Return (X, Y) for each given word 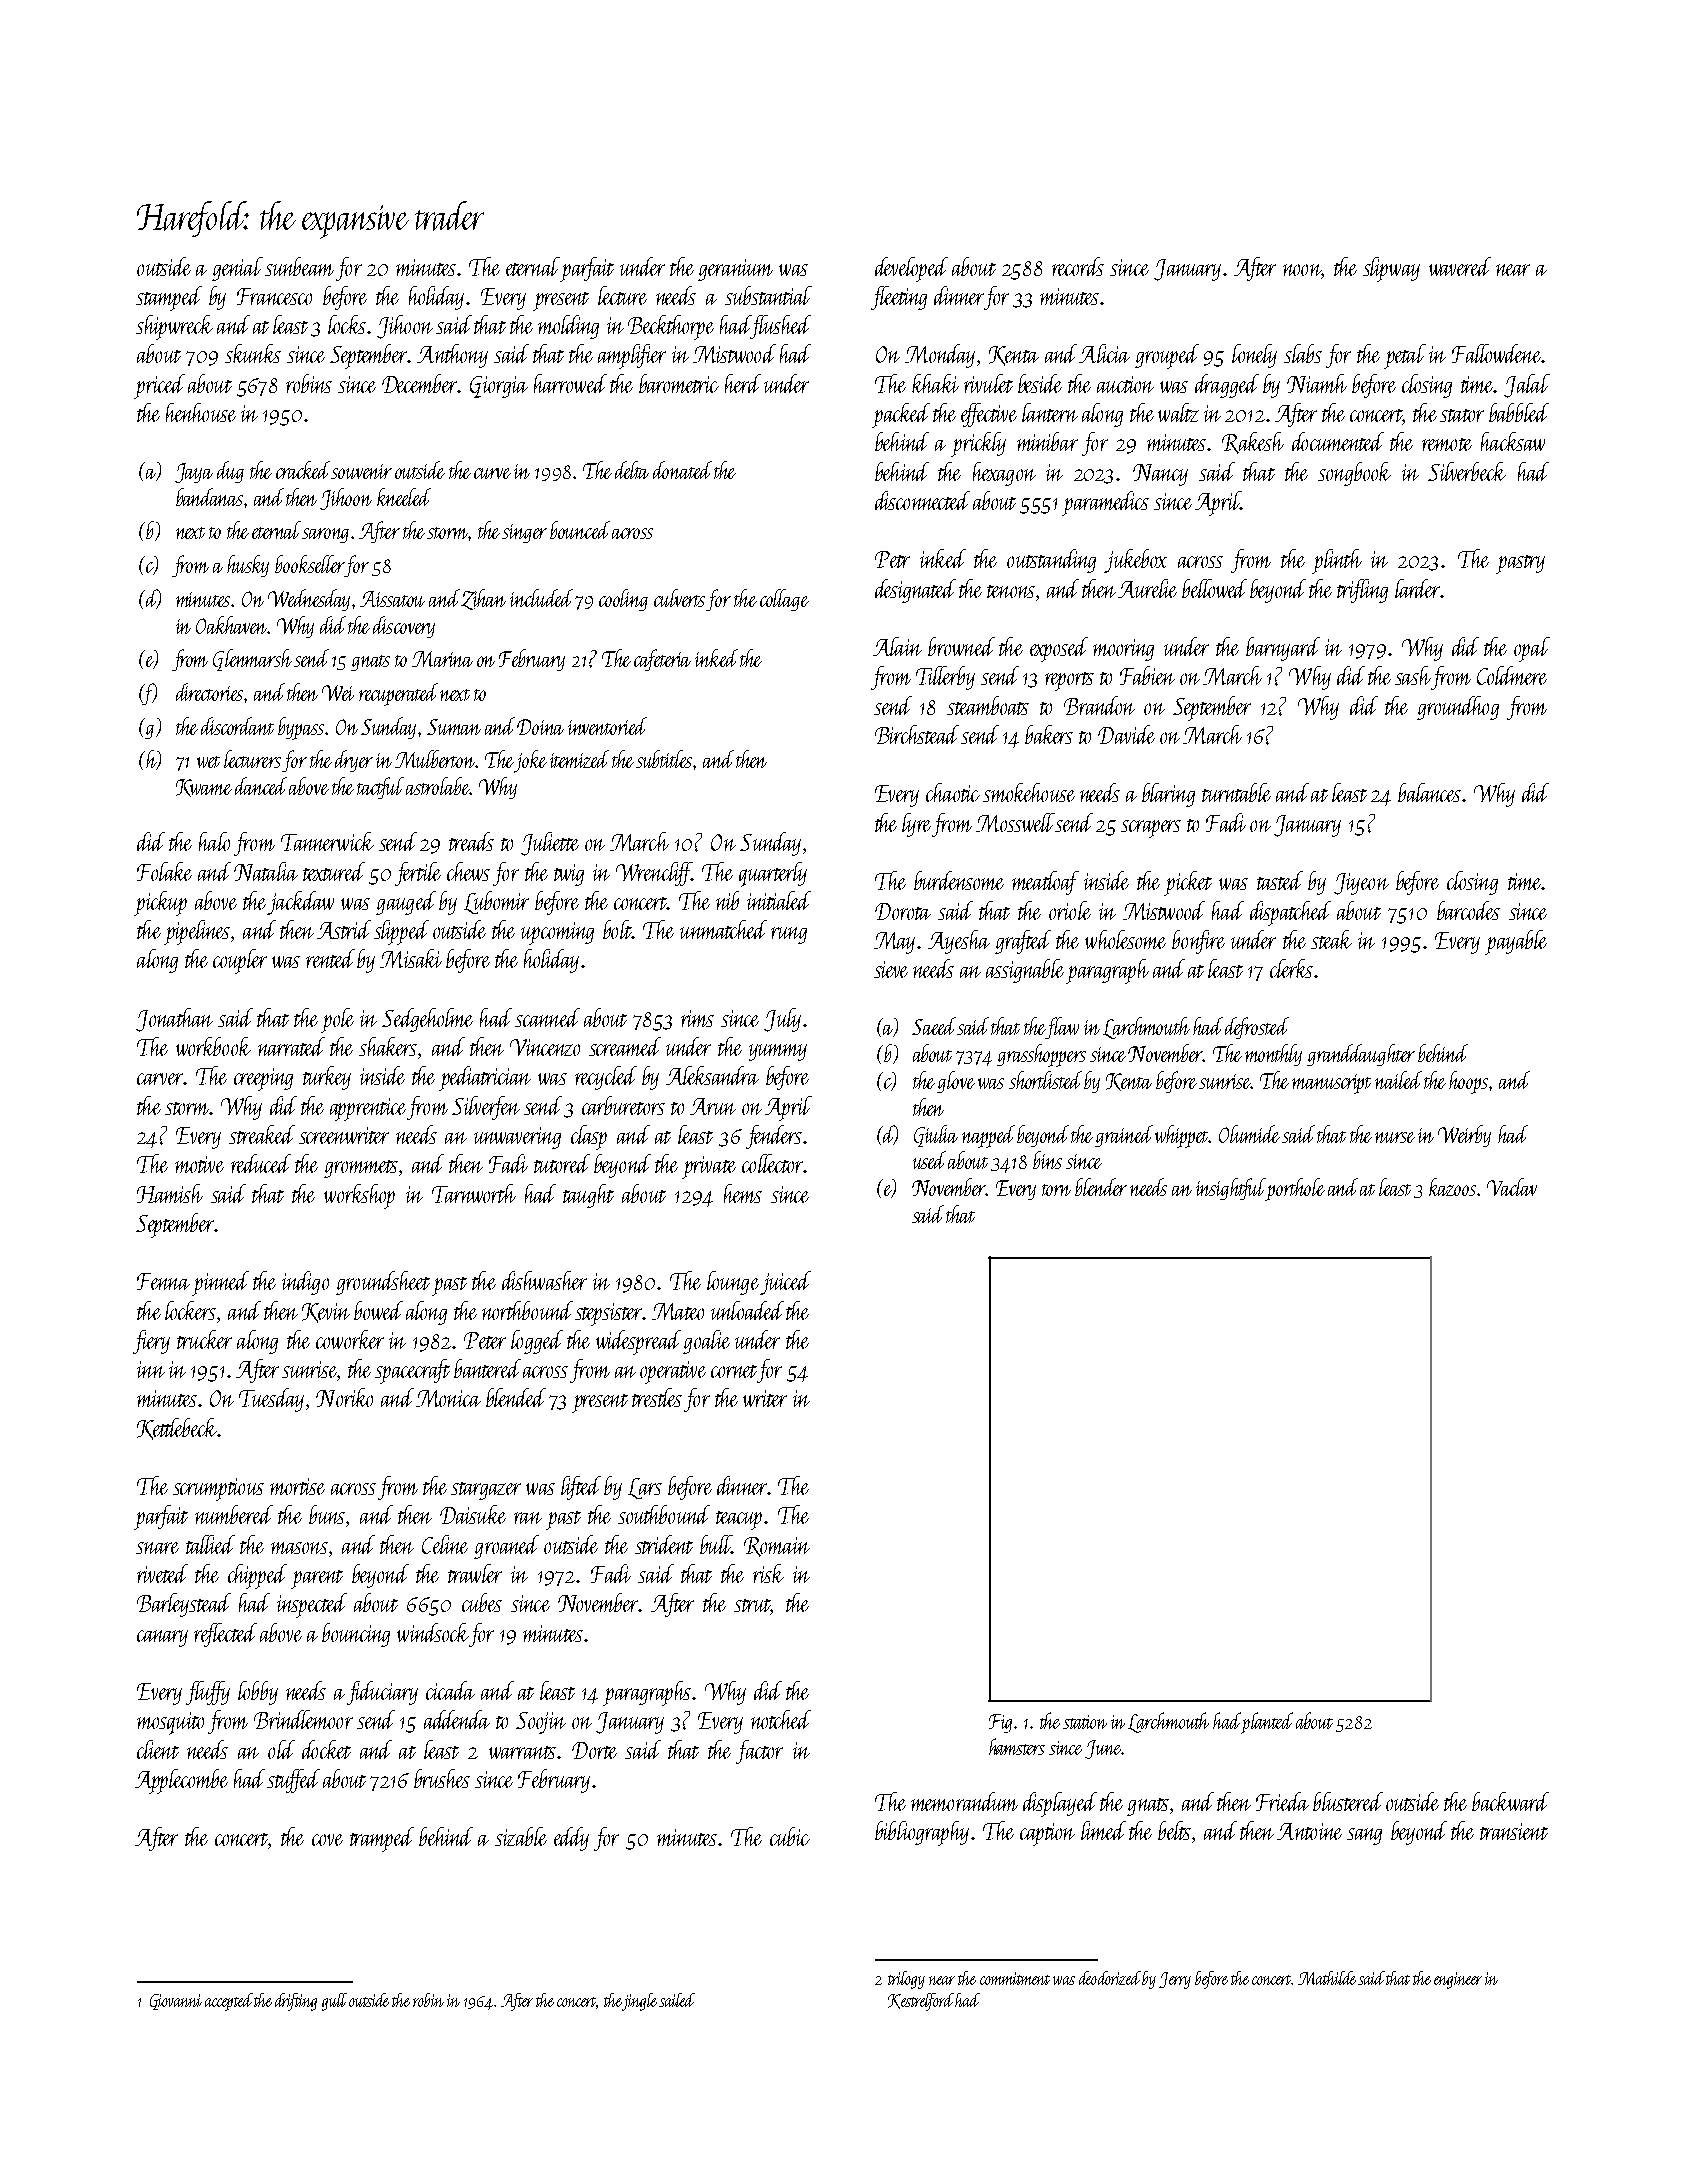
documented (1338, 441)
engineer (1458, 1980)
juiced (785, 1283)
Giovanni (176, 2002)
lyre (917, 825)
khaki (935, 383)
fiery (151, 1342)
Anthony (452, 356)
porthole (1296, 1189)
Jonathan (174, 1020)
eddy (571, 1839)
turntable (1236, 792)
